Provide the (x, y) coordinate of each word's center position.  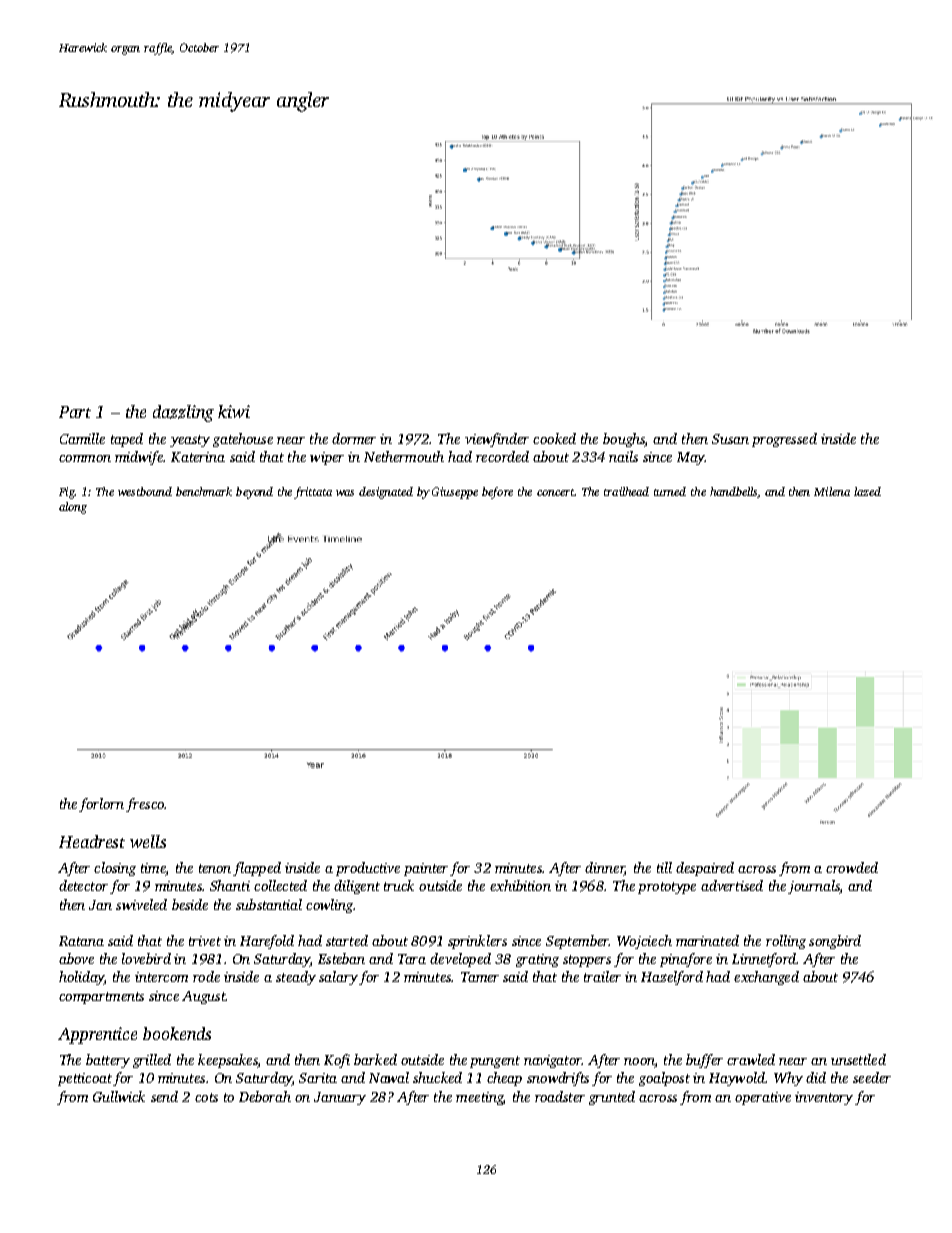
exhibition (520, 885)
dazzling (183, 413)
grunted (612, 1098)
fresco (145, 805)
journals (814, 887)
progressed (784, 440)
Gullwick (119, 1096)
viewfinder (497, 440)
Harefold (267, 942)
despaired (705, 869)
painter (426, 869)
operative (763, 1098)
